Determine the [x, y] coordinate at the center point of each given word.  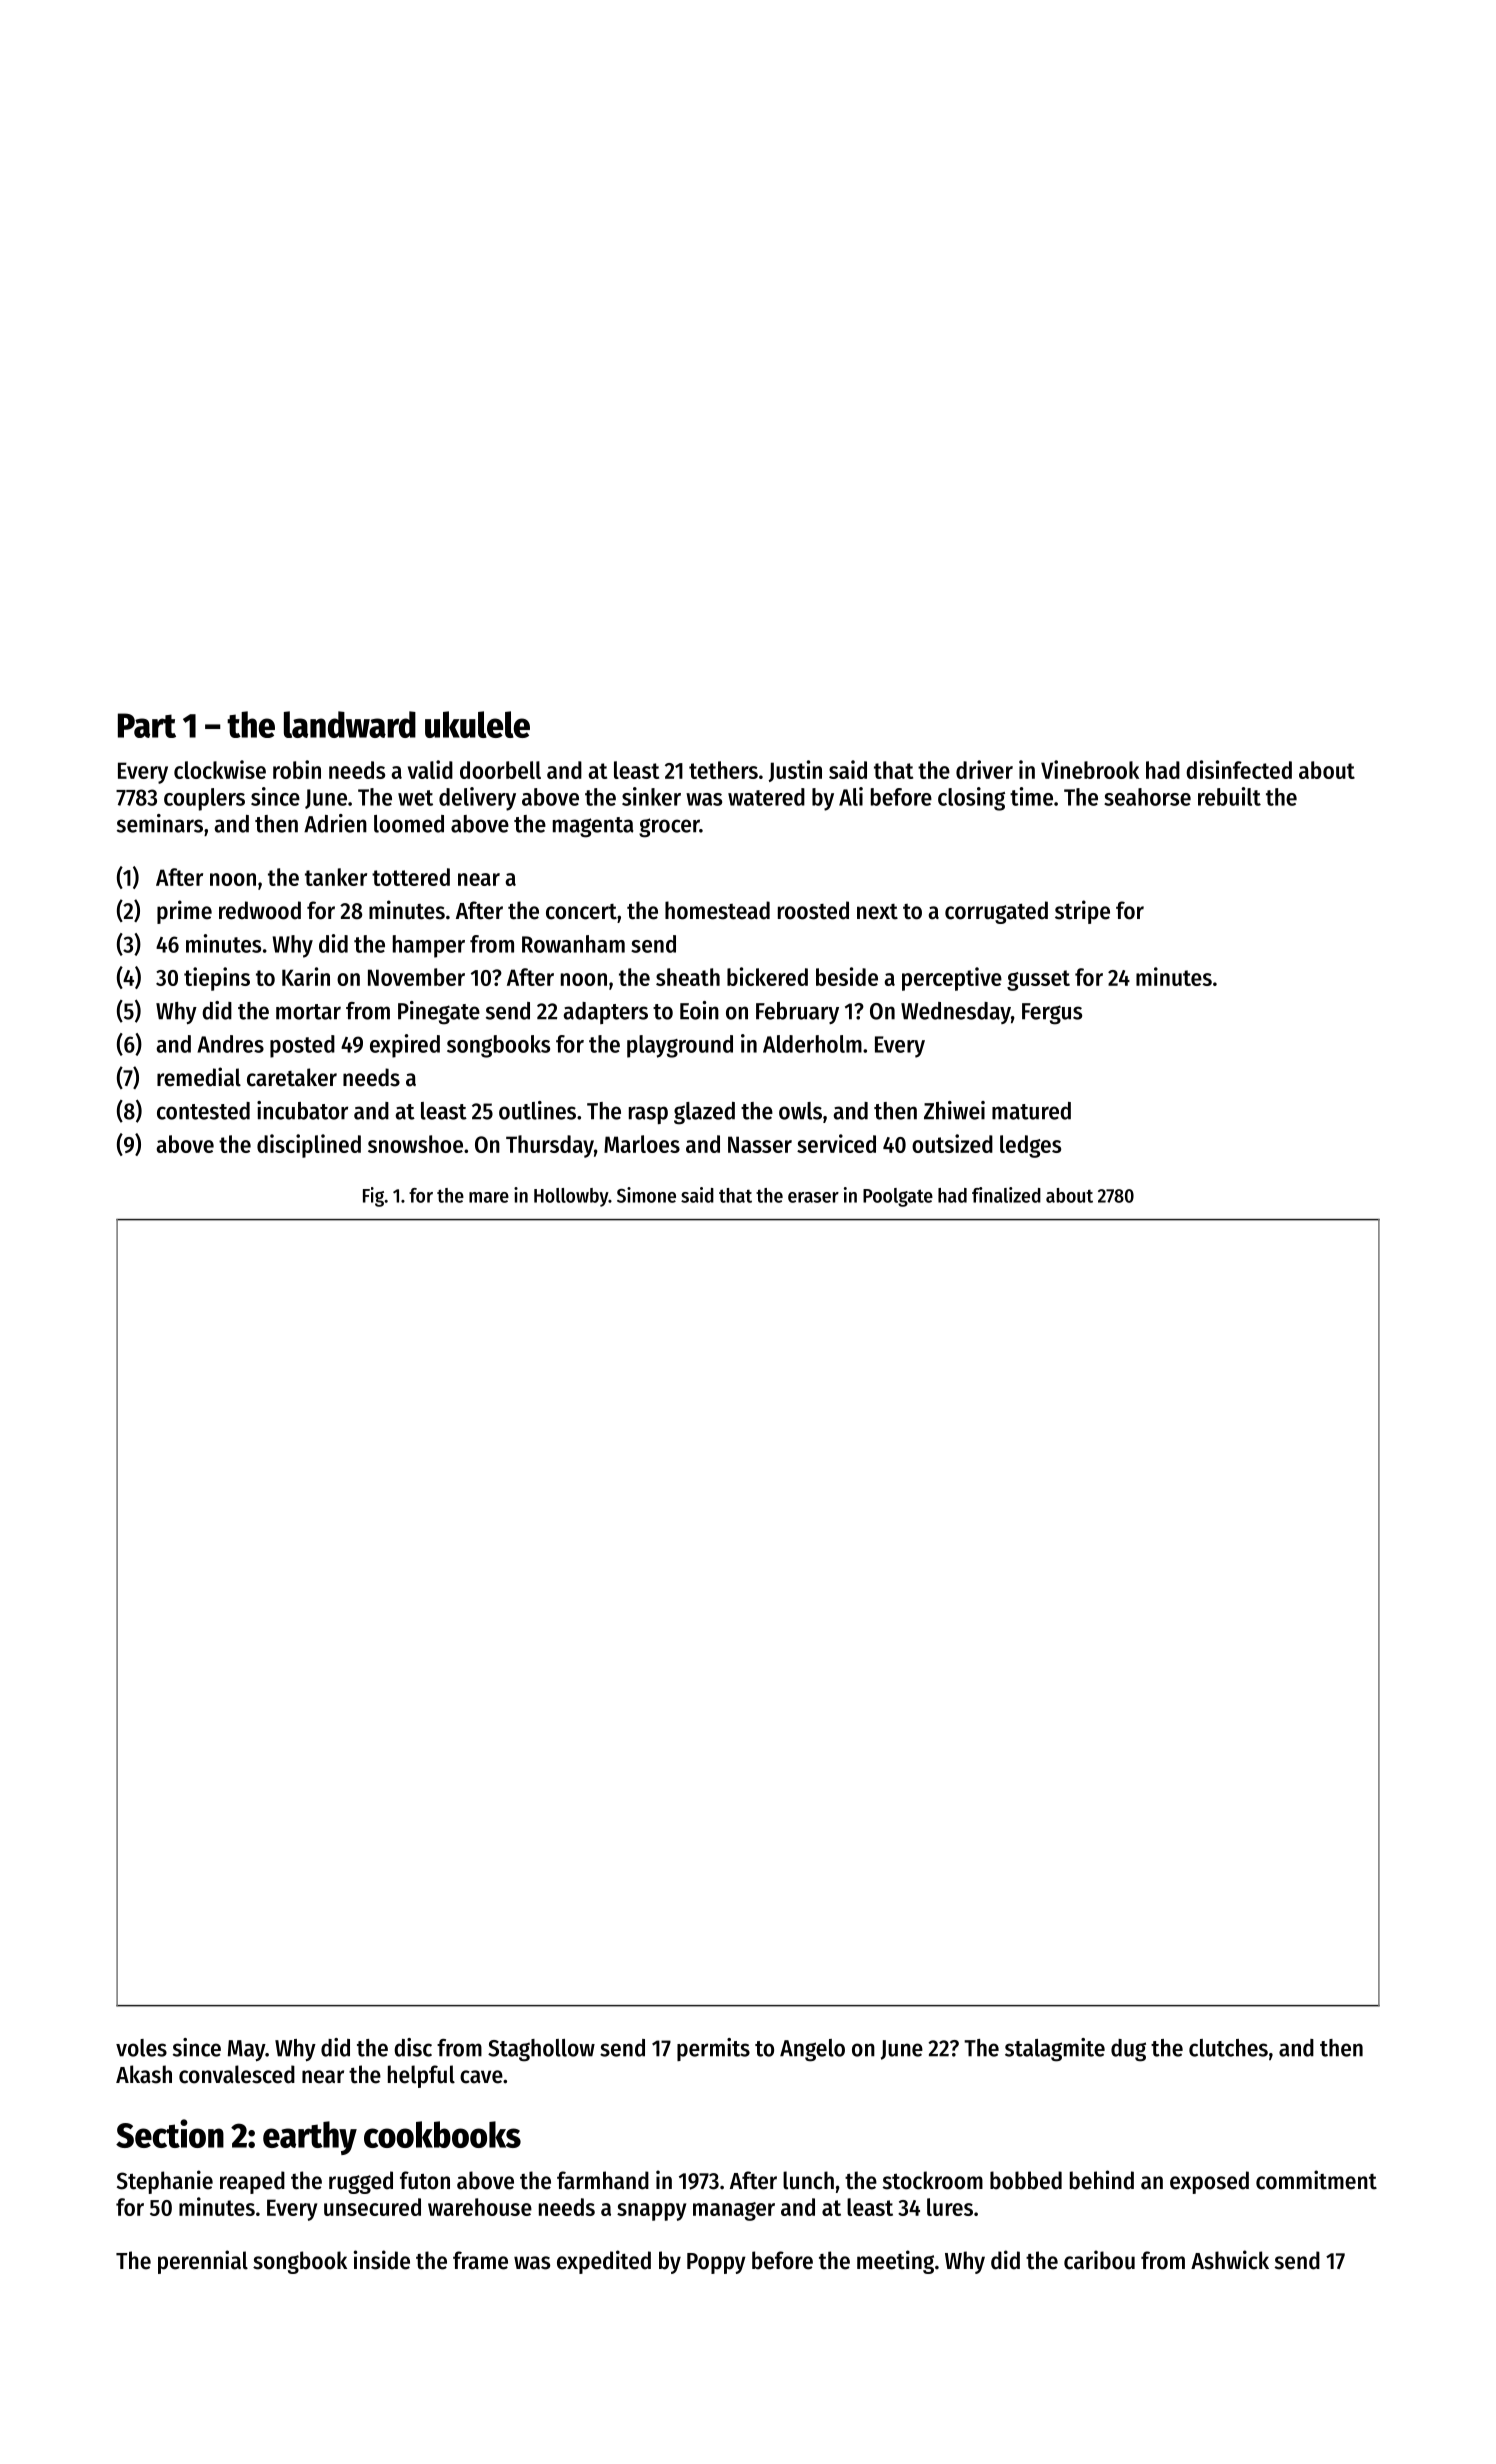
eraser [813, 1197]
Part [147, 725]
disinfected [1239, 769]
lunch [808, 2180]
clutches [1228, 2048]
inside [382, 2260]
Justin [795, 771]
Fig [373, 1197]
